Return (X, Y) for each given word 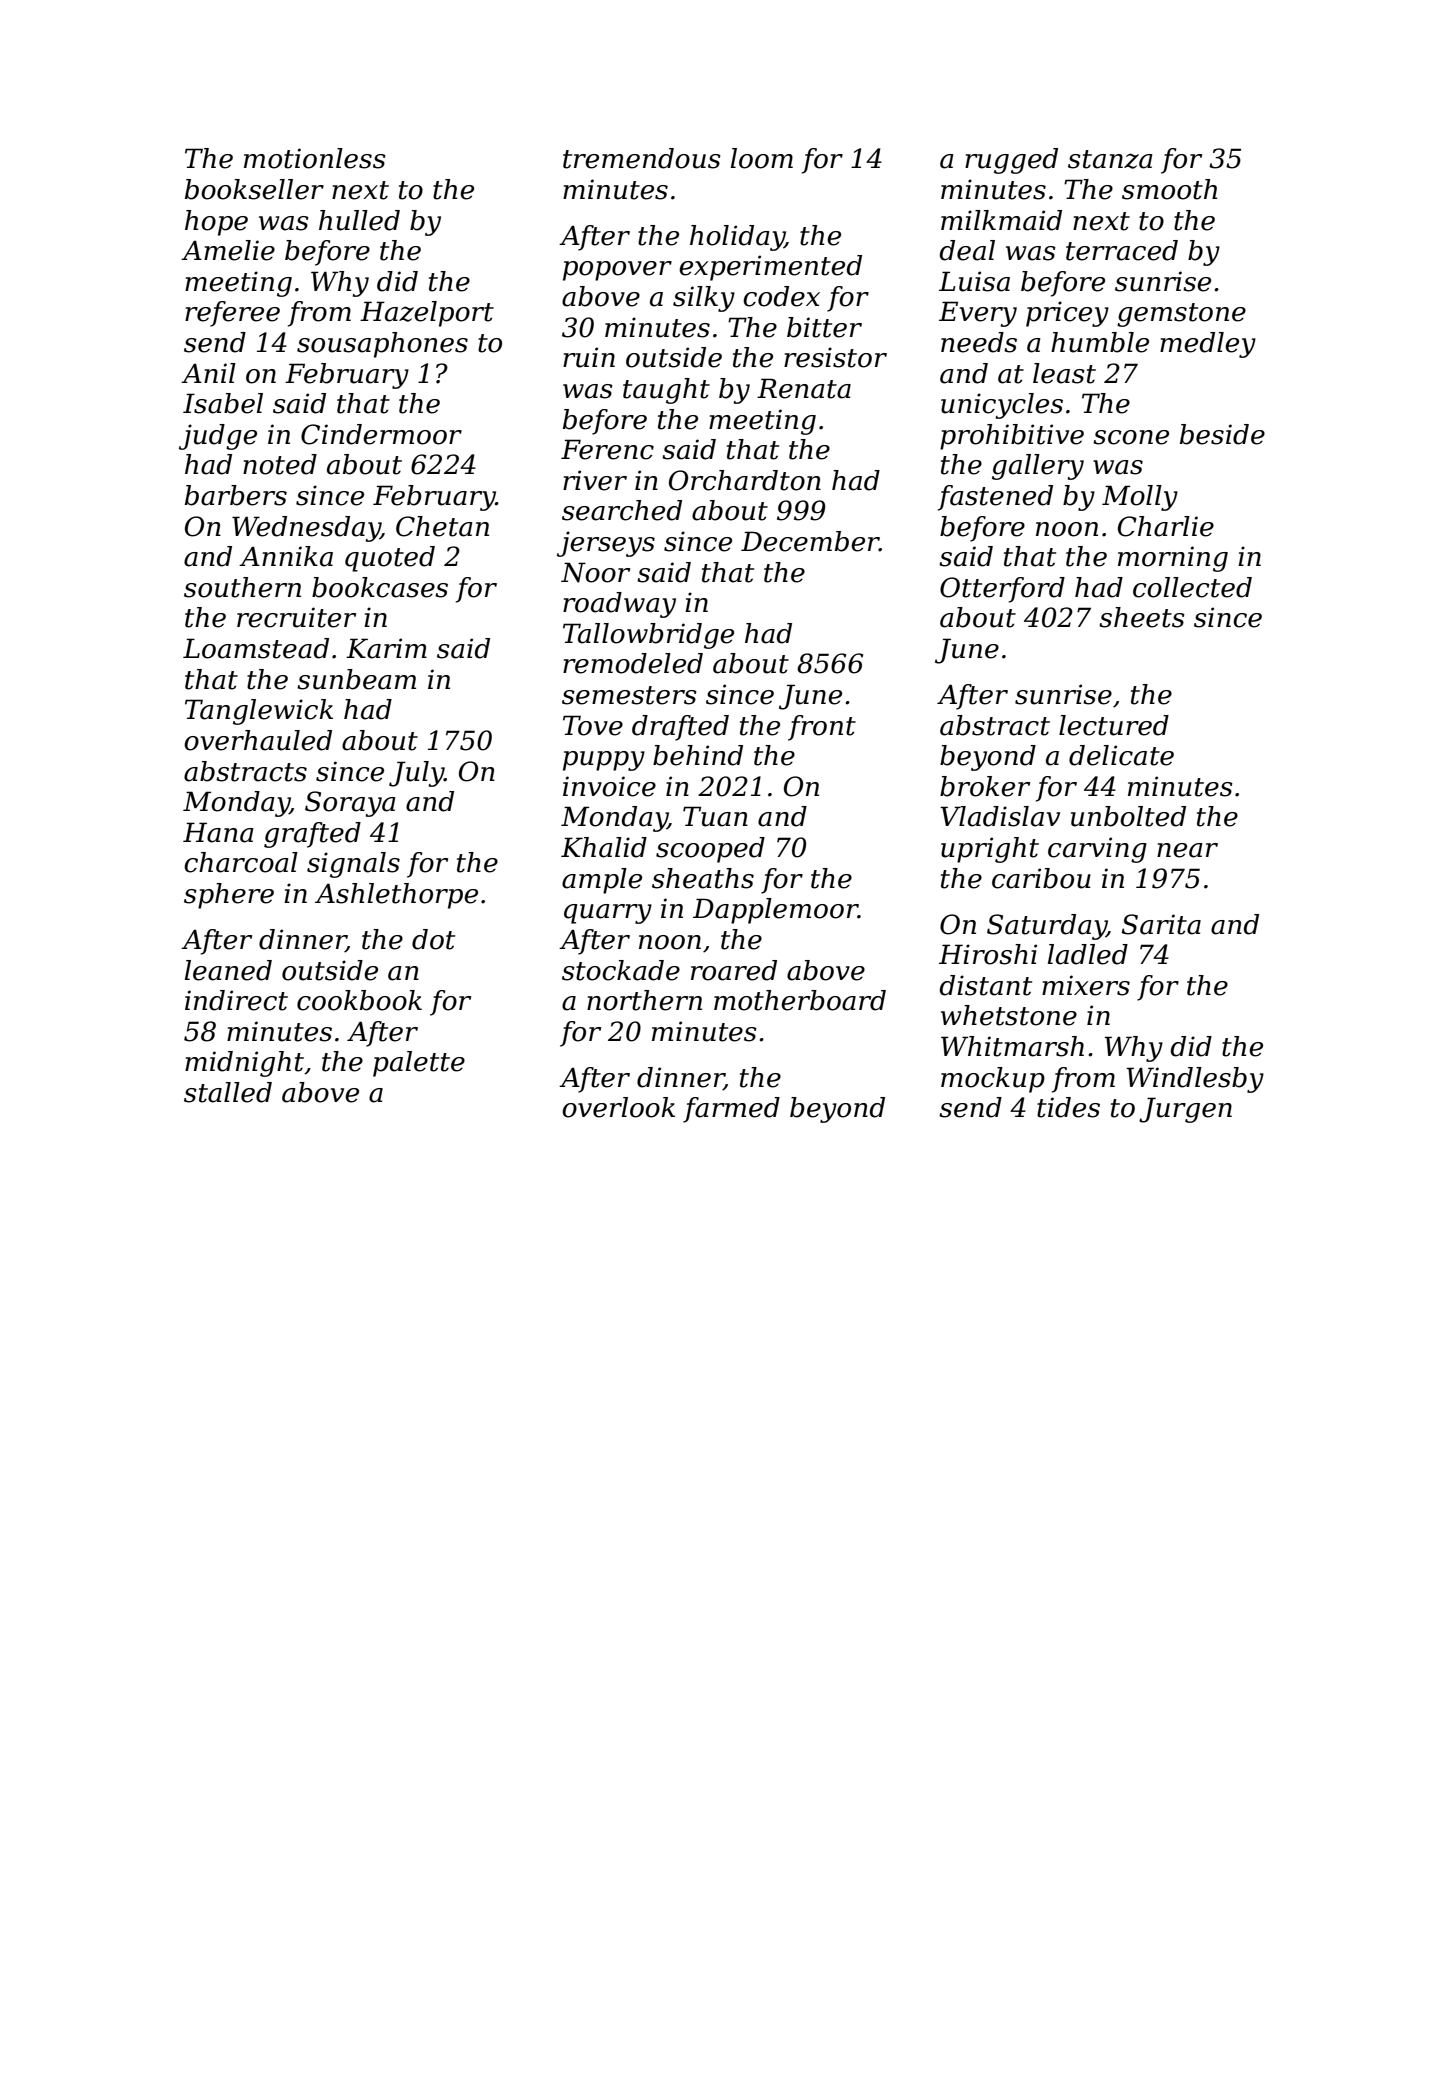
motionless (315, 158)
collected (1192, 587)
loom (762, 158)
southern (242, 587)
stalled (228, 1092)
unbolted (1128, 816)
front (822, 728)
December (810, 541)
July (416, 774)
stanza (1110, 159)
